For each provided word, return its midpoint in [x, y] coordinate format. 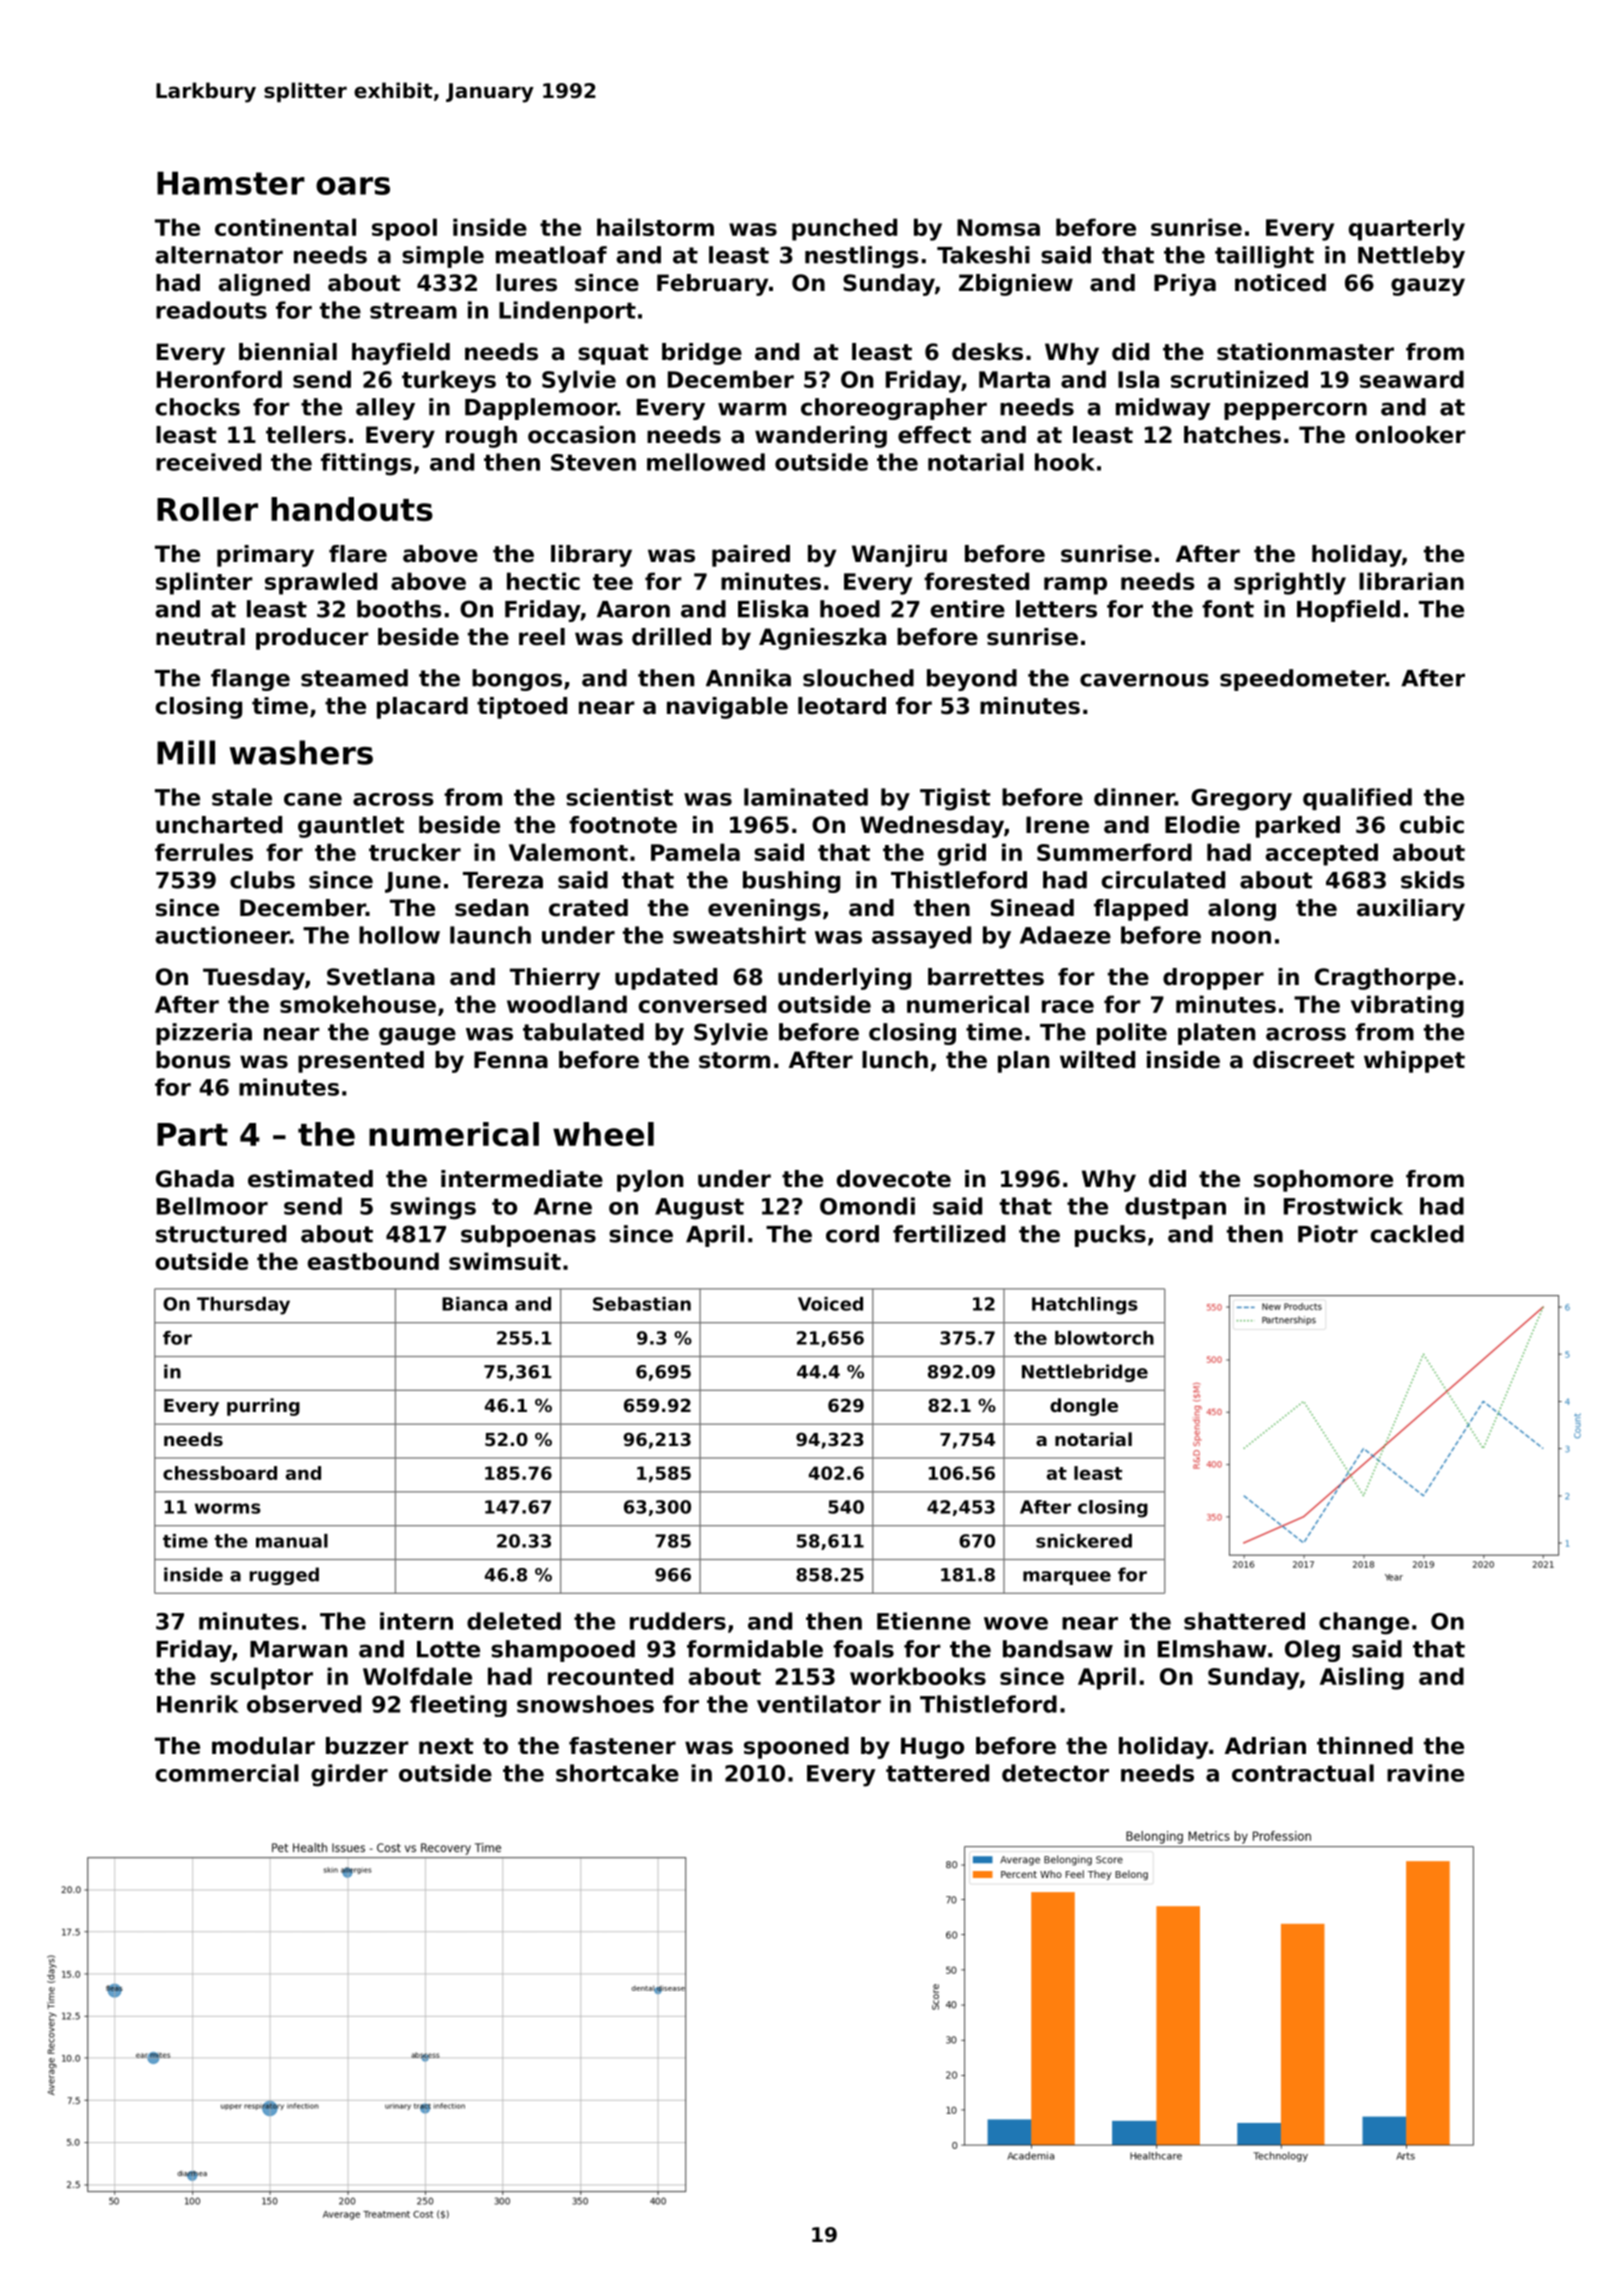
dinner [1134, 797]
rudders [678, 1621]
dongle [1084, 1407]
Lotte [448, 1649]
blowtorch [1104, 1338]
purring [263, 1407]
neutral [200, 637]
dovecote [894, 1179]
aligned [264, 285]
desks [987, 352]
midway [1163, 409]
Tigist [955, 799]
